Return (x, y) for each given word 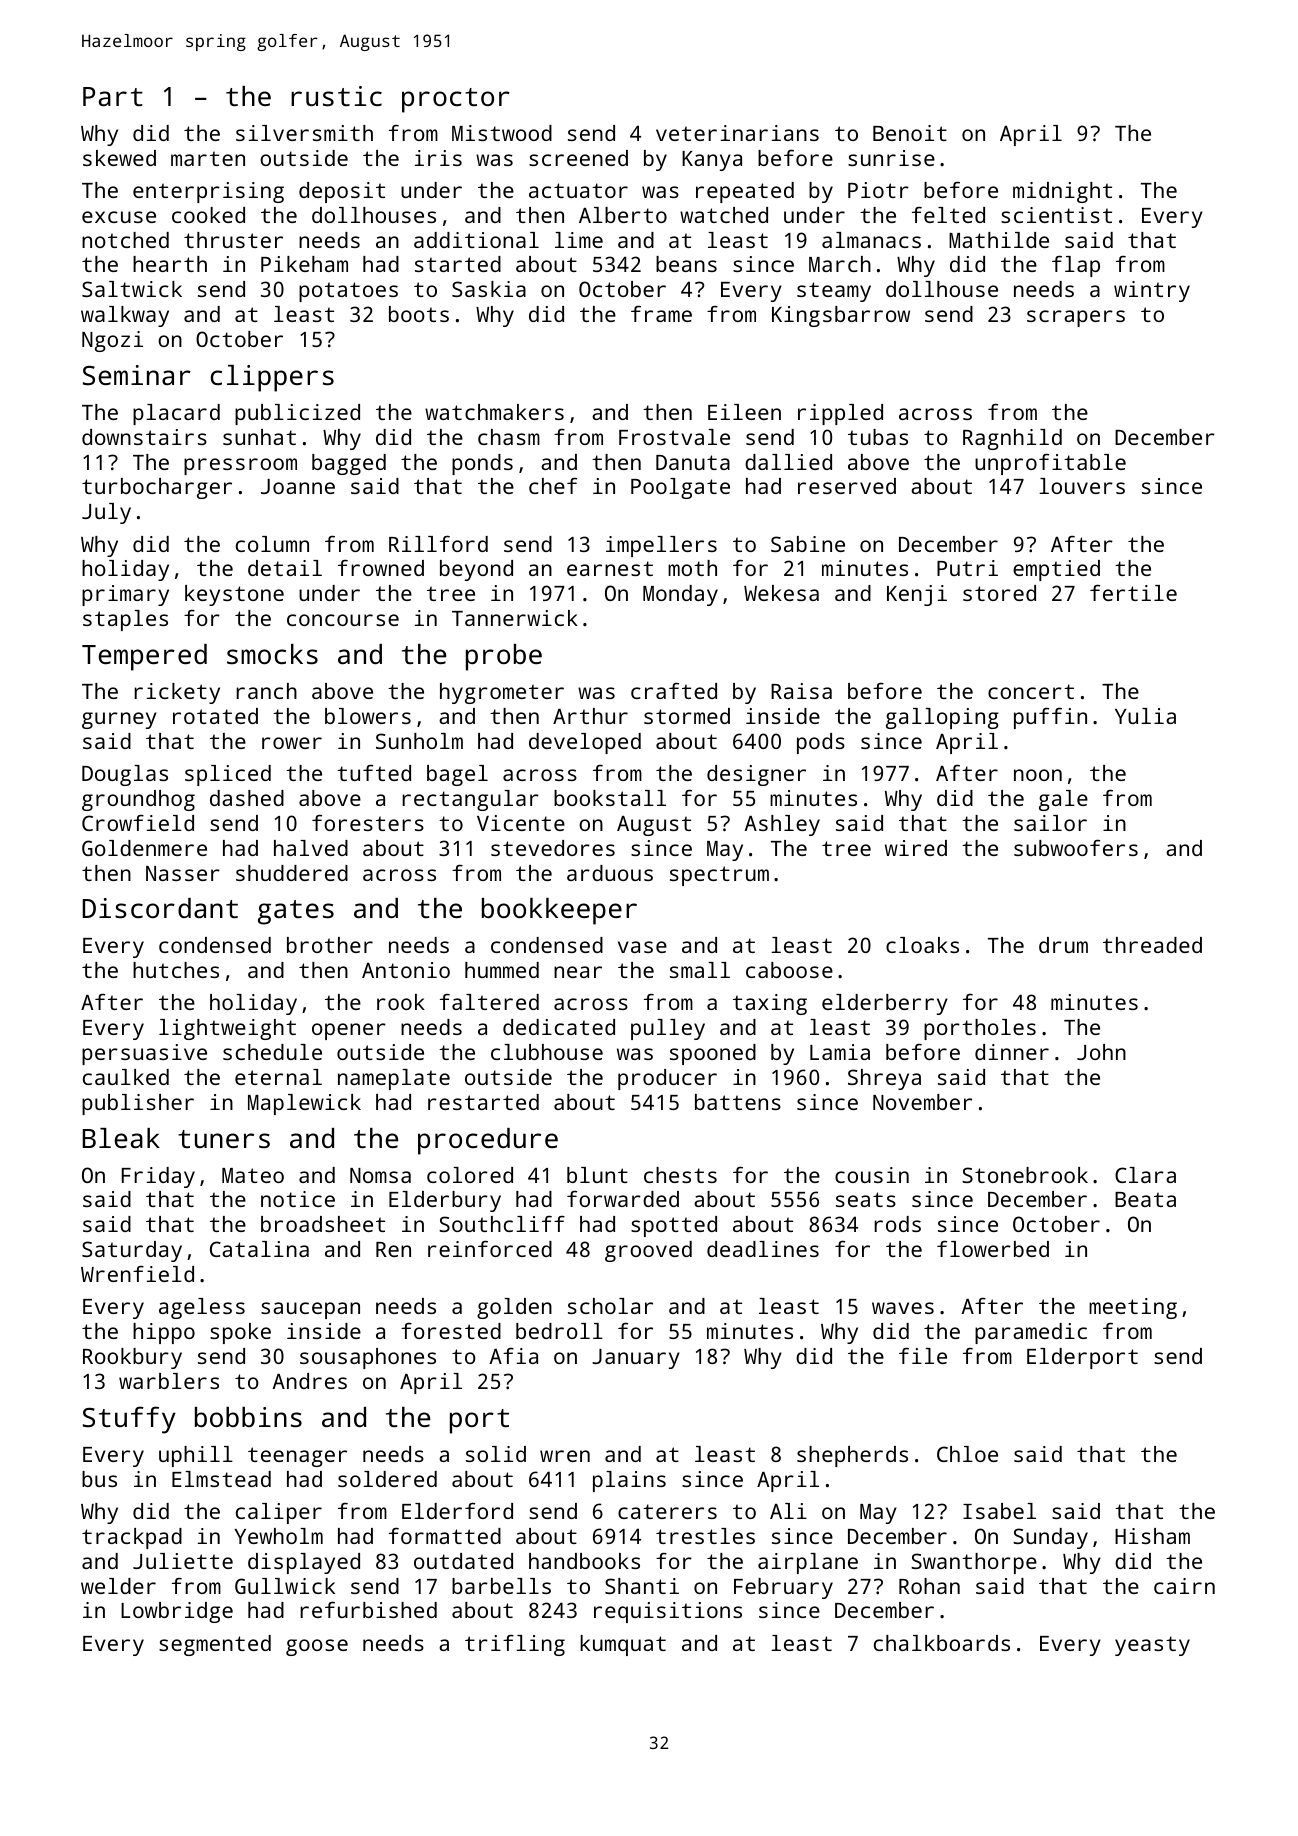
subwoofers (1076, 848)
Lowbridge (177, 1612)
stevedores (553, 848)
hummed (502, 970)
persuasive (144, 1054)
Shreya (884, 1079)
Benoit (910, 133)
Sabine (808, 544)
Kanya (712, 161)
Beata (1145, 1199)
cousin (872, 1175)
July (106, 513)
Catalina (259, 1249)
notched (125, 240)
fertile (1133, 593)
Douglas (125, 775)
